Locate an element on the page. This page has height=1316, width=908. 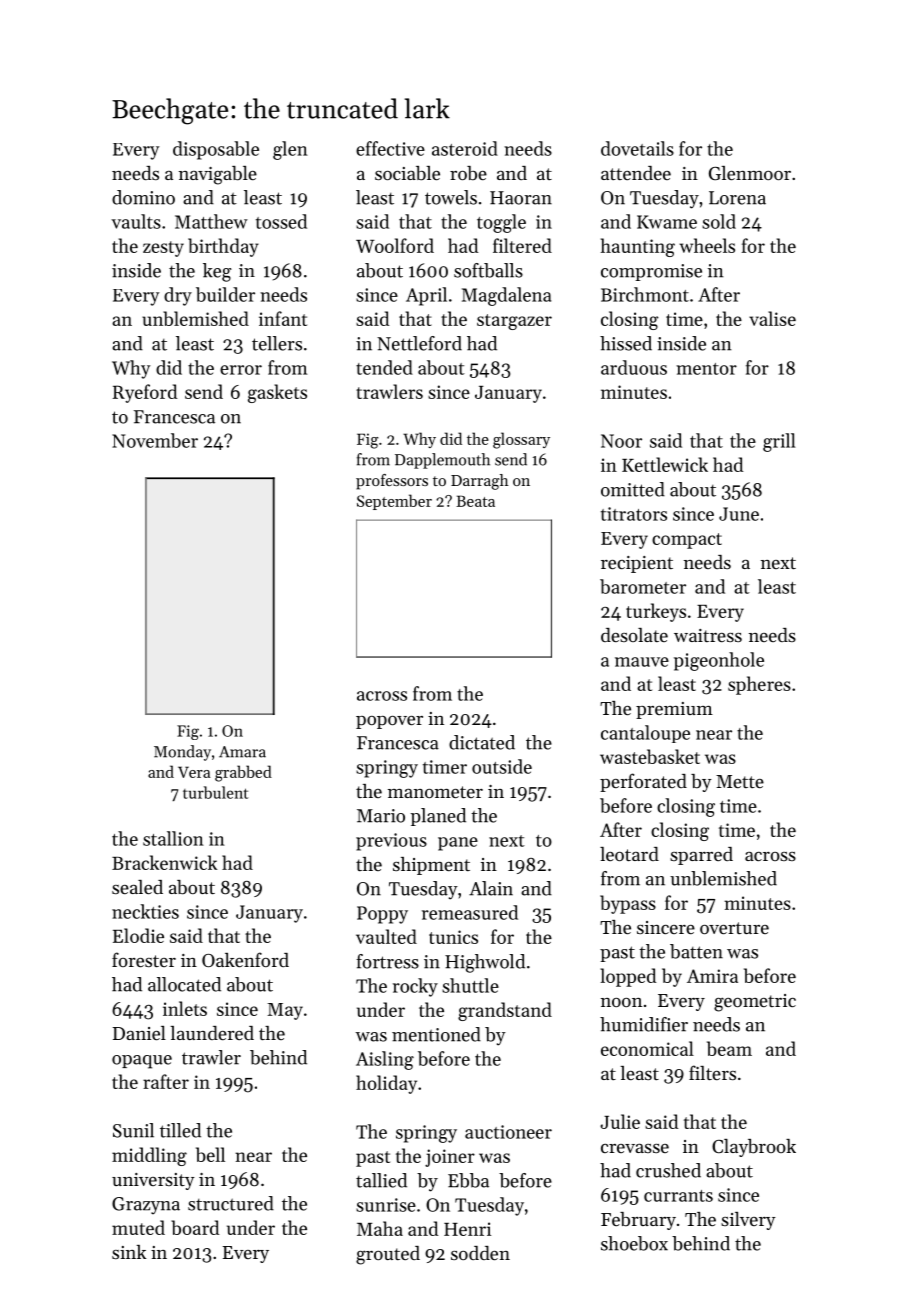
grouted is located at coordinates (388, 1255).
